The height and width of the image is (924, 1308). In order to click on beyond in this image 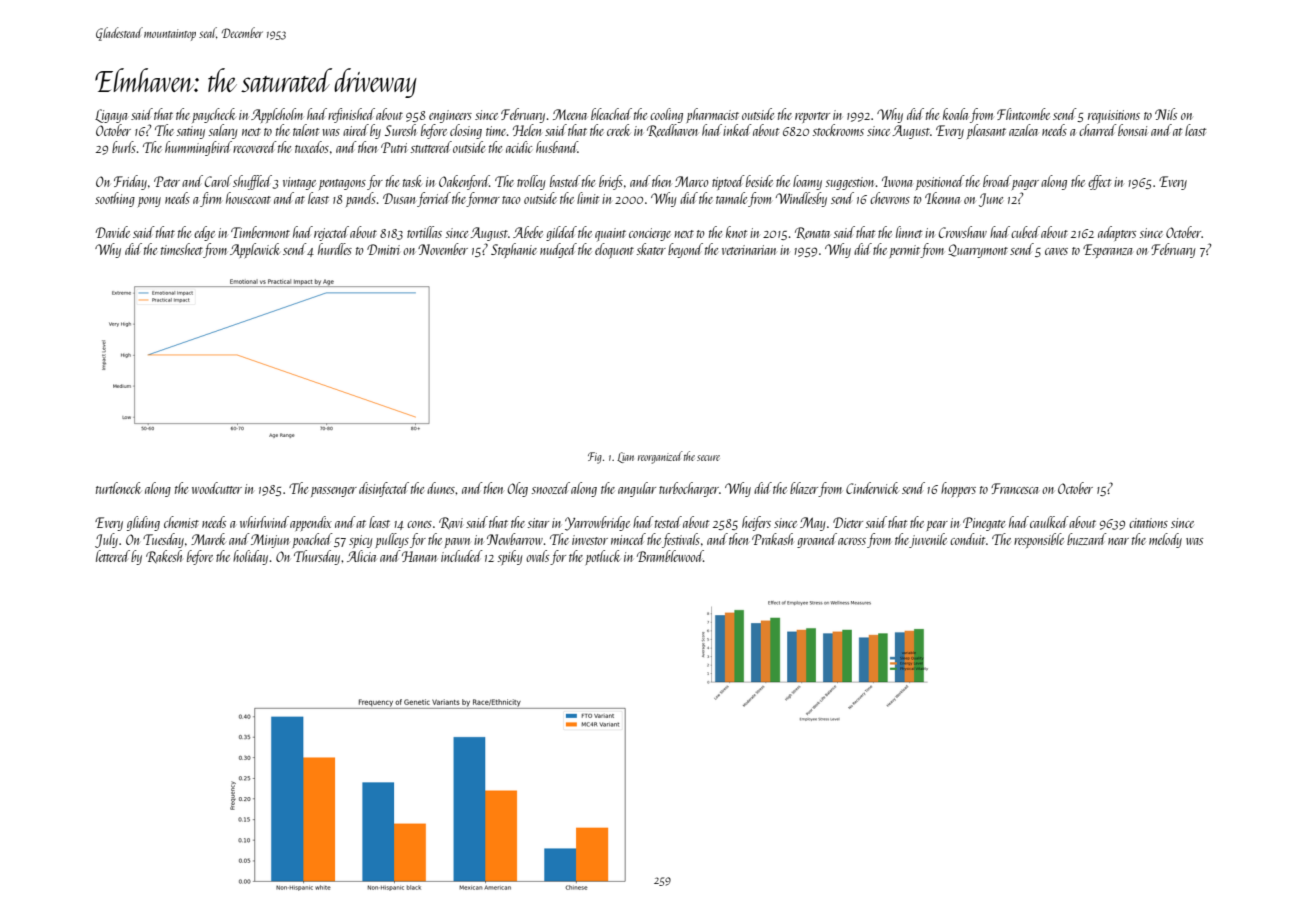, I will do `click(685, 250)`.
